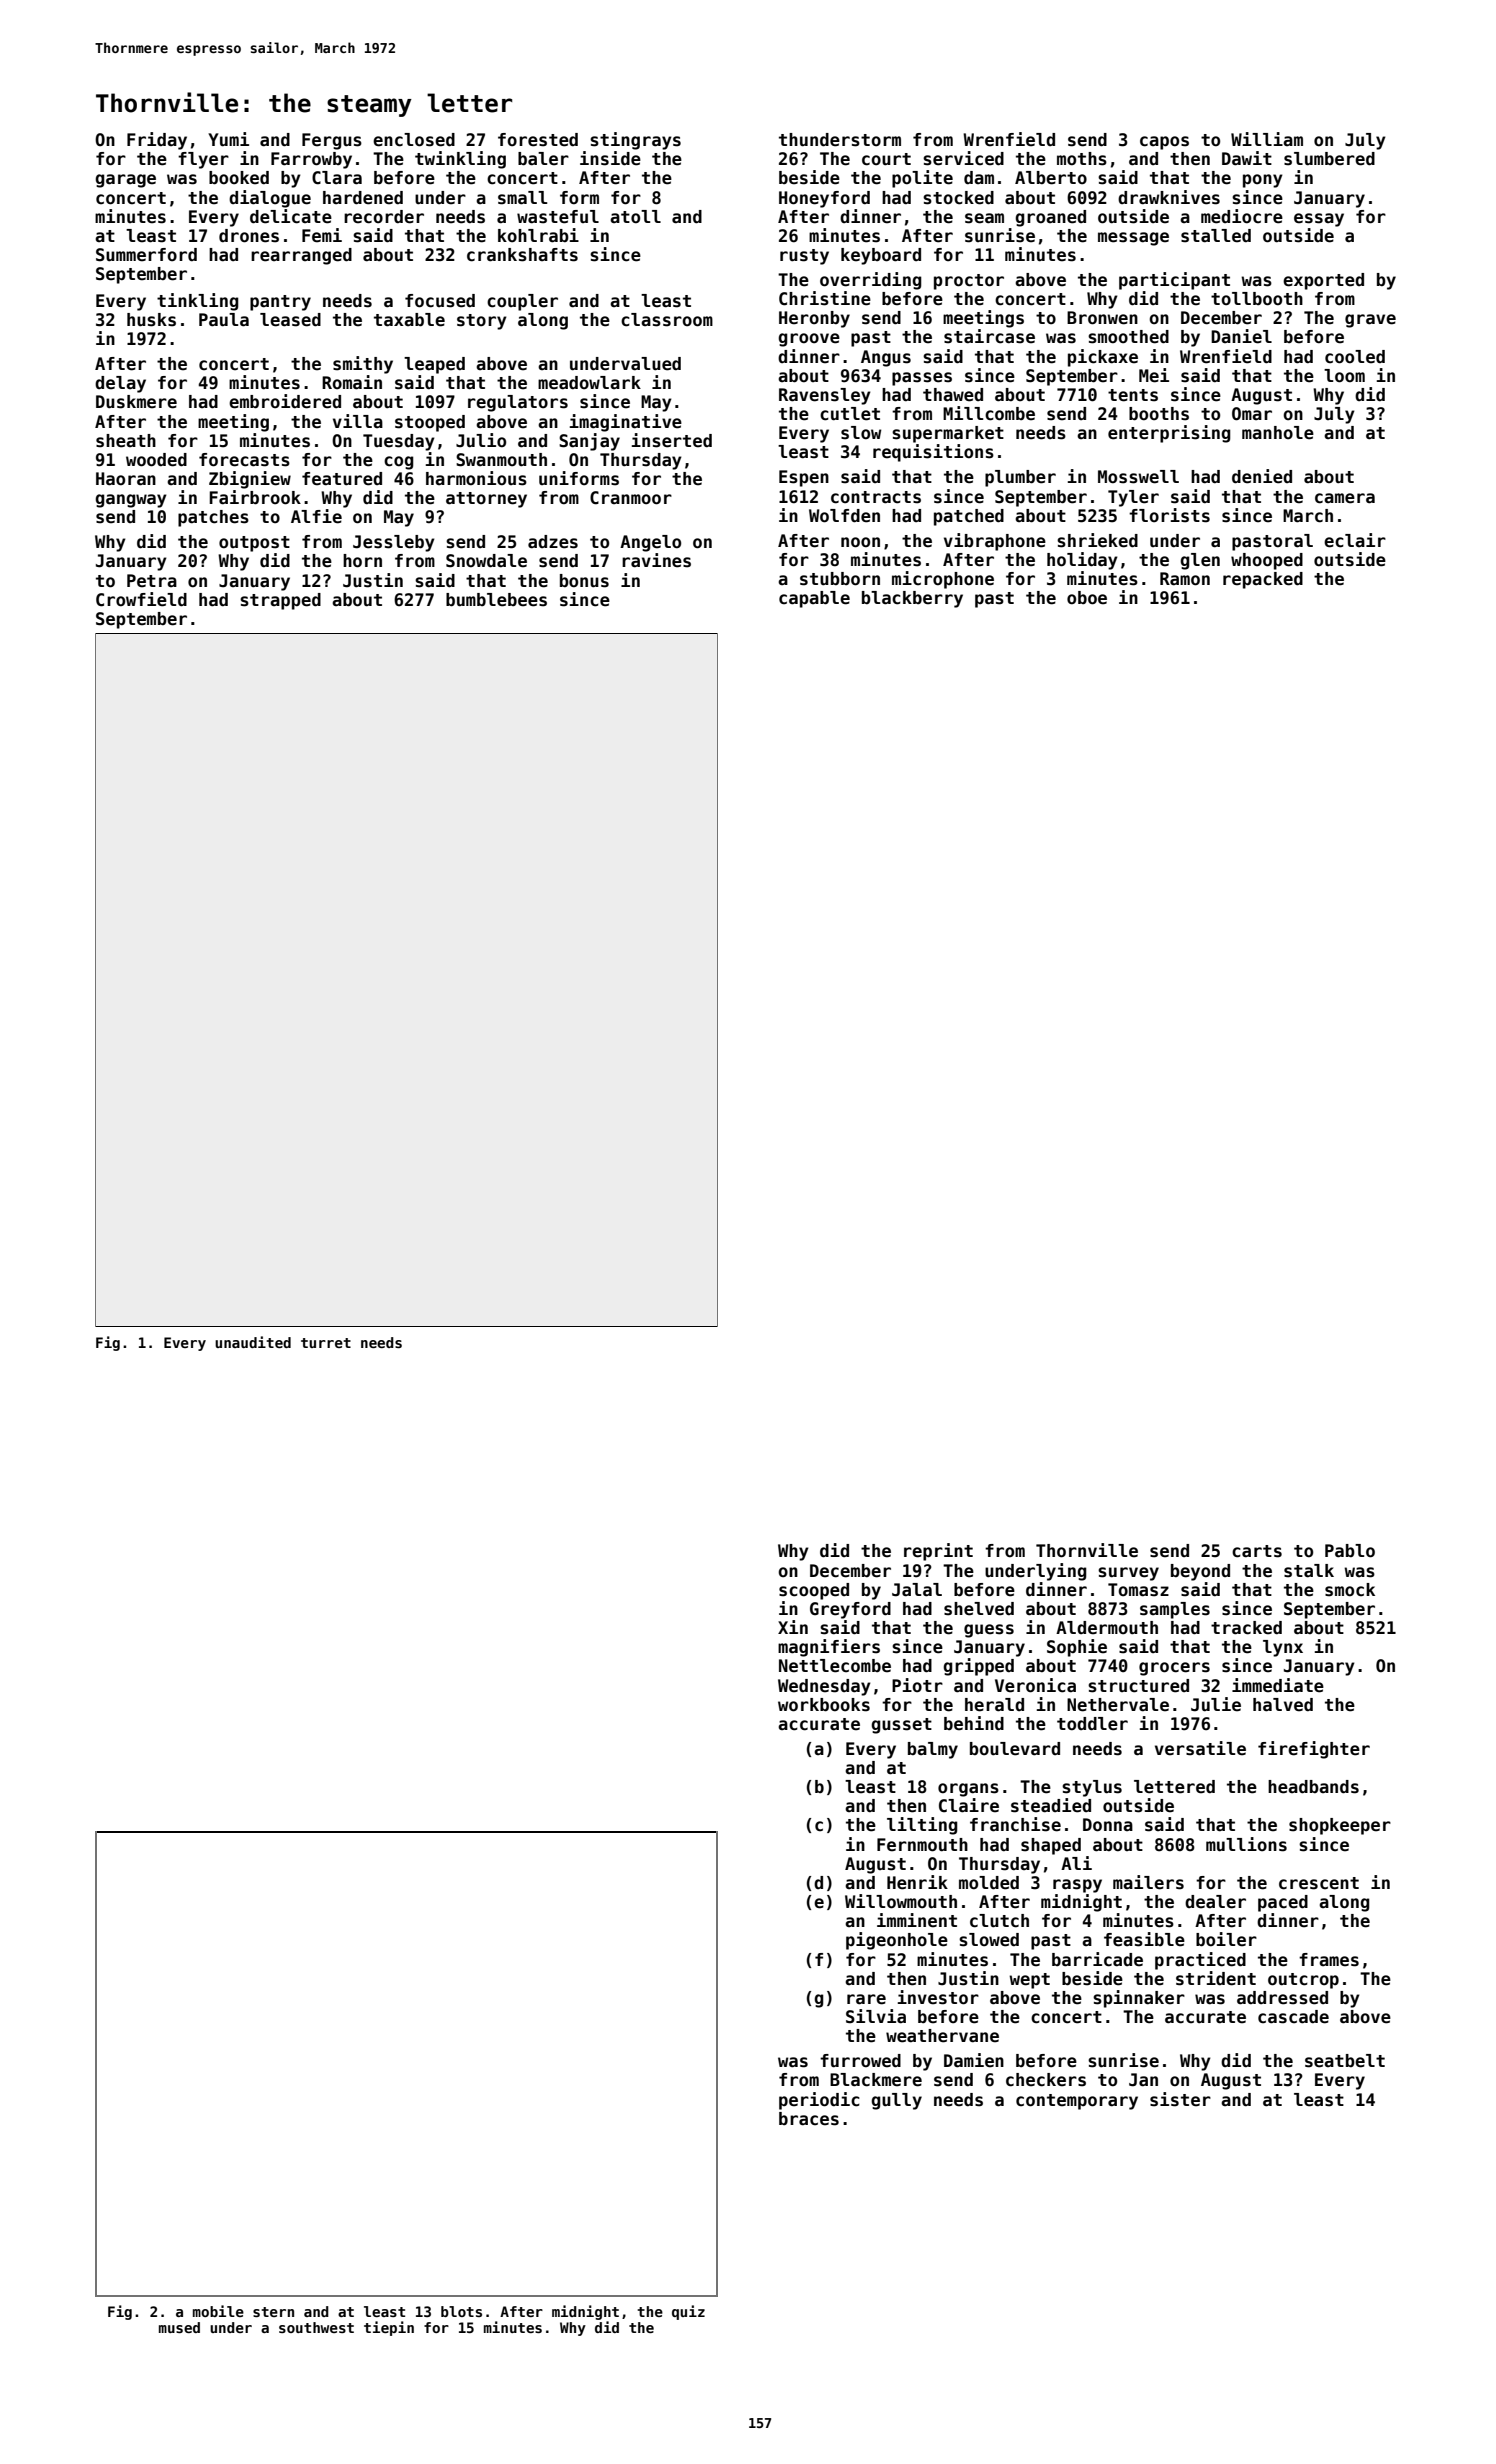 This screenshot has height=2464, width=1496. I want to click on quiz, so click(688, 2312).
